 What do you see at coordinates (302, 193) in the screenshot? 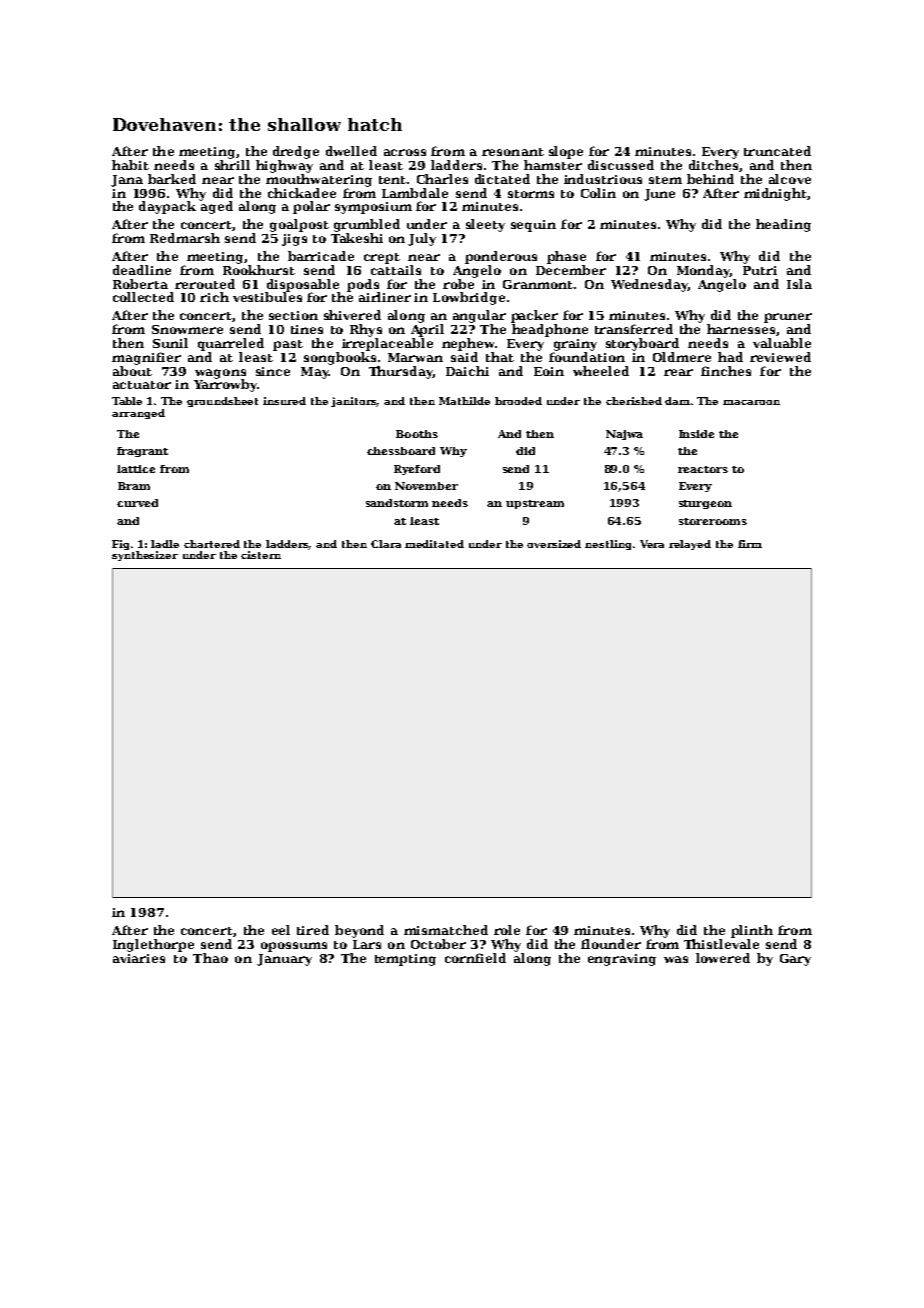
I see `chickadee` at bounding box center [302, 193].
